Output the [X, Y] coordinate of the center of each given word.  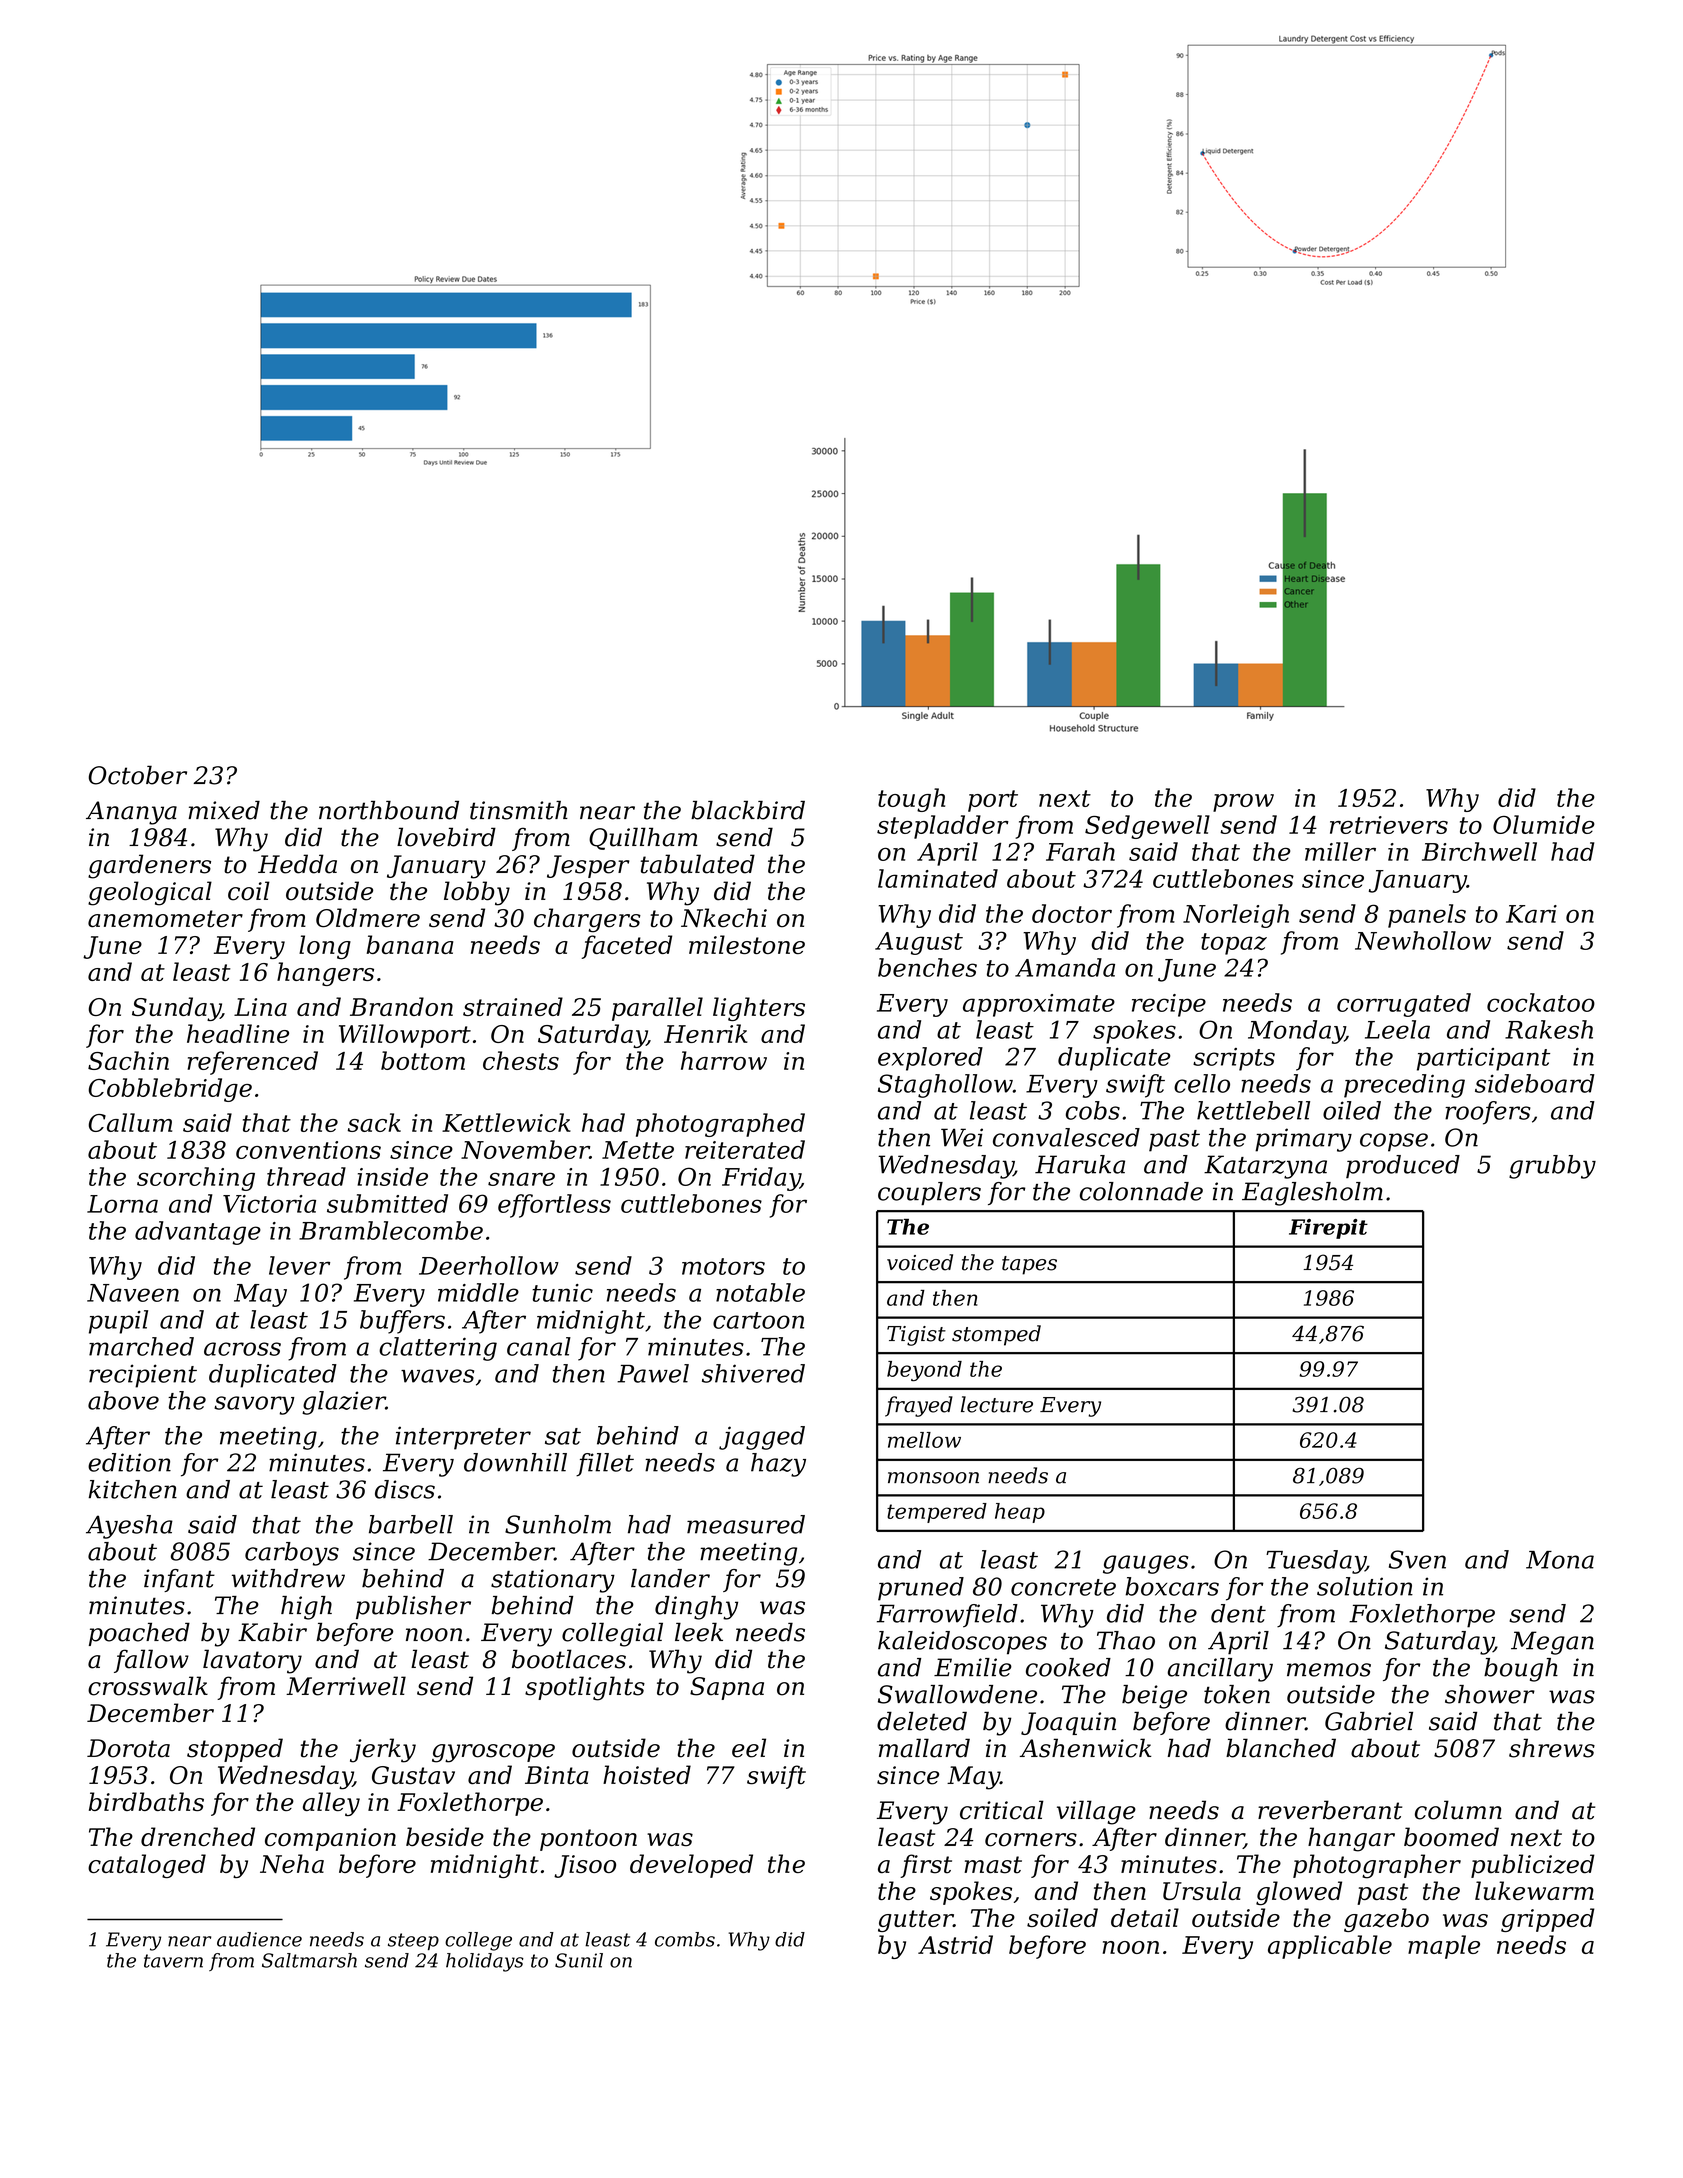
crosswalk [148, 1686]
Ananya [131, 813]
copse [1394, 1142]
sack [374, 1122]
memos [1329, 1670]
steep [413, 1941]
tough [911, 800]
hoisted [647, 1775]
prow [1243, 803]
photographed [720, 1125]
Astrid [955, 1944]
